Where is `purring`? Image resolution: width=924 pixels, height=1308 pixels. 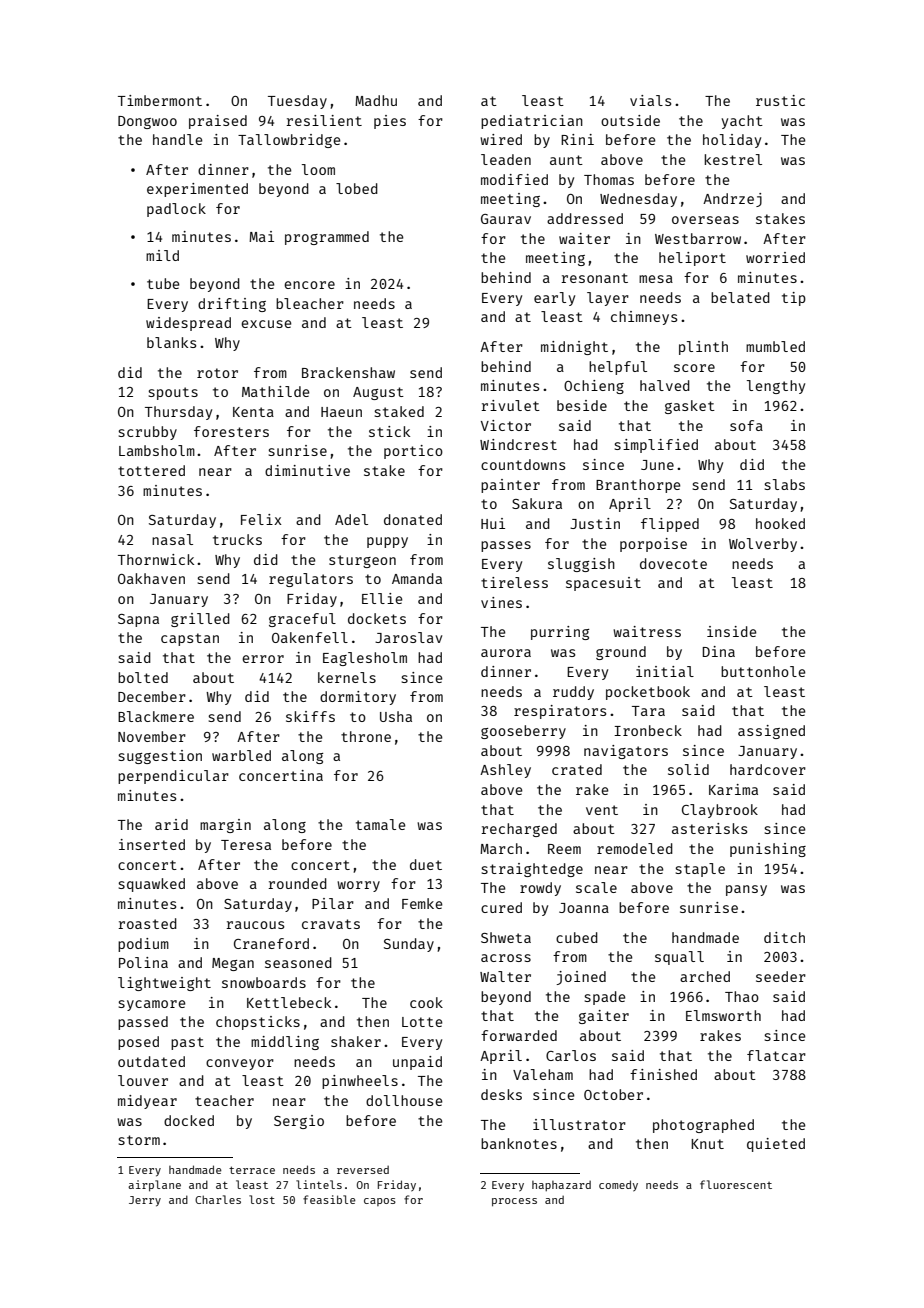 purring is located at coordinates (560, 633).
